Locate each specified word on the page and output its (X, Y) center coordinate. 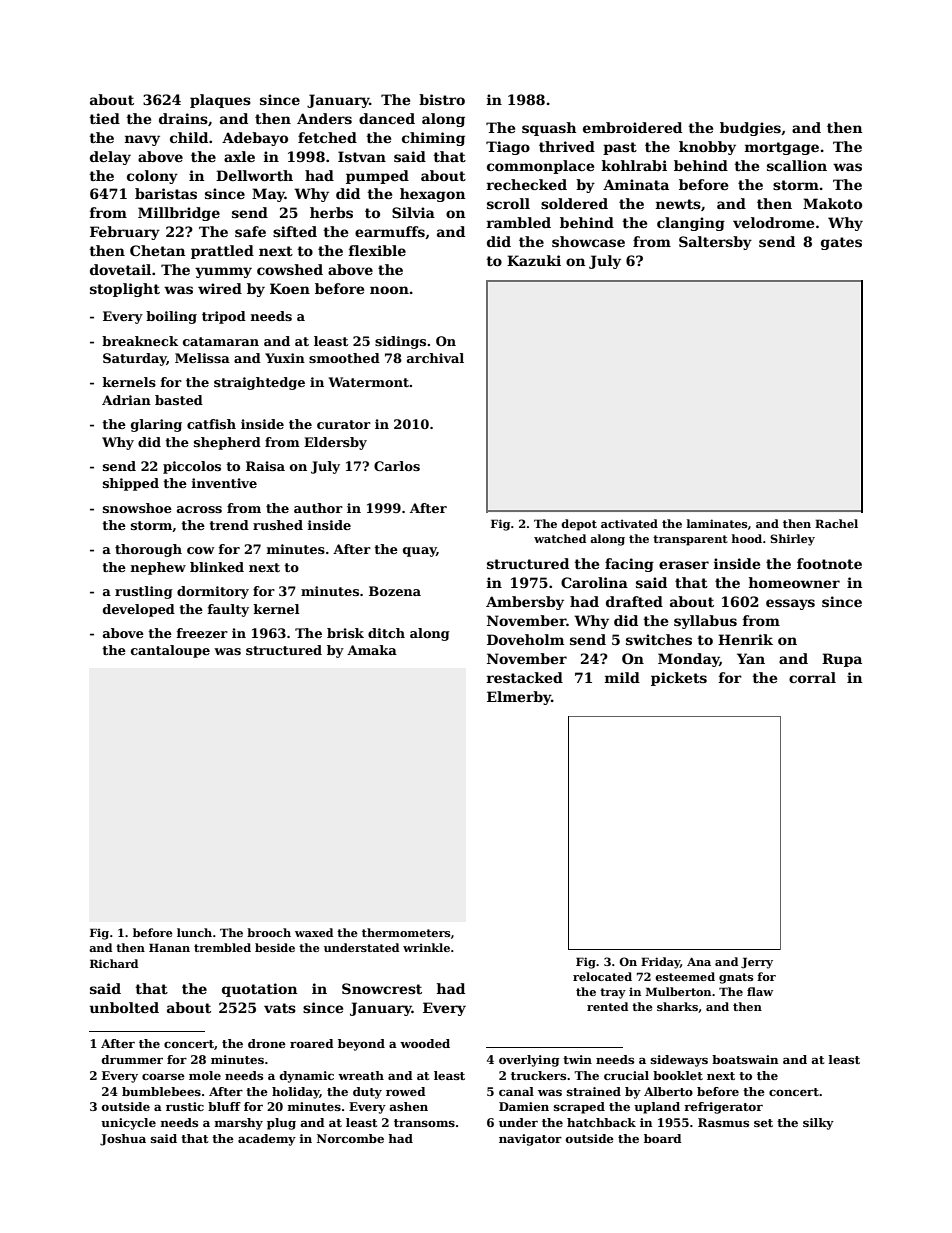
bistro (442, 99)
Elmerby (519, 698)
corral (812, 677)
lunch (194, 932)
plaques (220, 101)
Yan (751, 658)
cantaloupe (170, 651)
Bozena (395, 591)
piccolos (192, 467)
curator (344, 424)
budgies (750, 129)
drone (267, 1043)
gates (841, 243)
